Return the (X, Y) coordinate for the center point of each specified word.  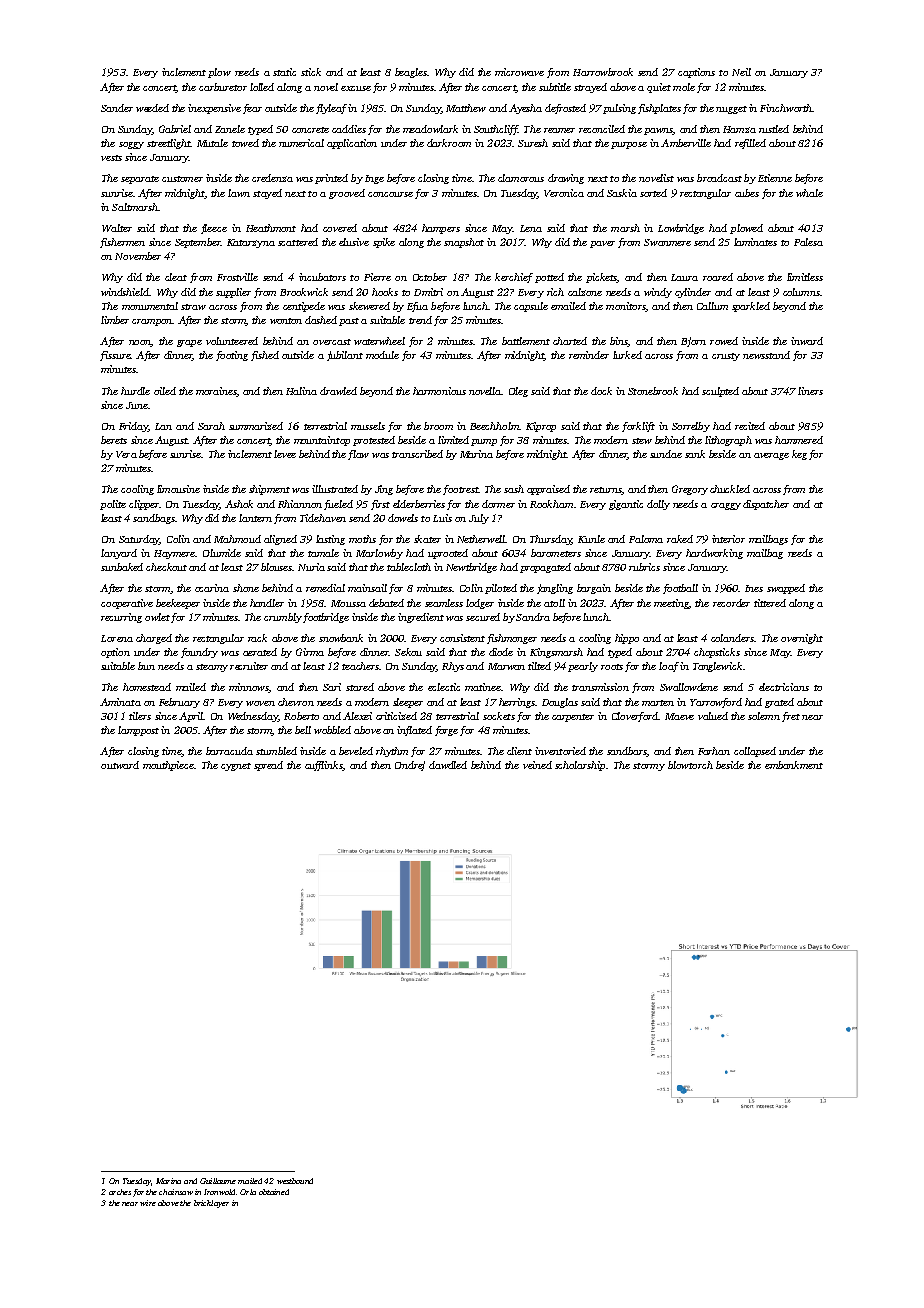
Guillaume (218, 1181)
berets (114, 440)
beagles (411, 73)
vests (111, 158)
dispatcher (766, 505)
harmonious (439, 391)
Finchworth (786, 108)
